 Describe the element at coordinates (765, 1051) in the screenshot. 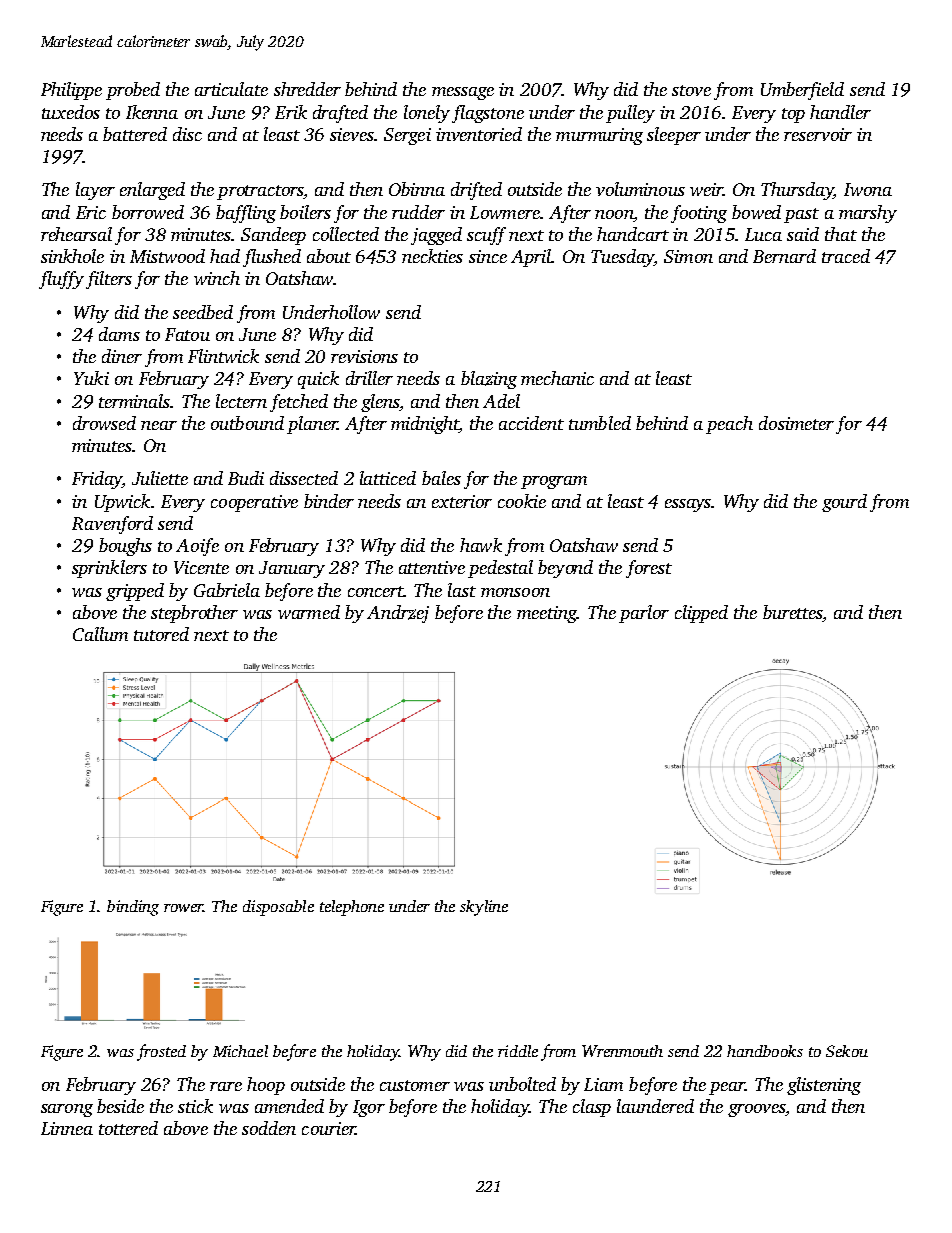

I see `handbooks` at that location.
